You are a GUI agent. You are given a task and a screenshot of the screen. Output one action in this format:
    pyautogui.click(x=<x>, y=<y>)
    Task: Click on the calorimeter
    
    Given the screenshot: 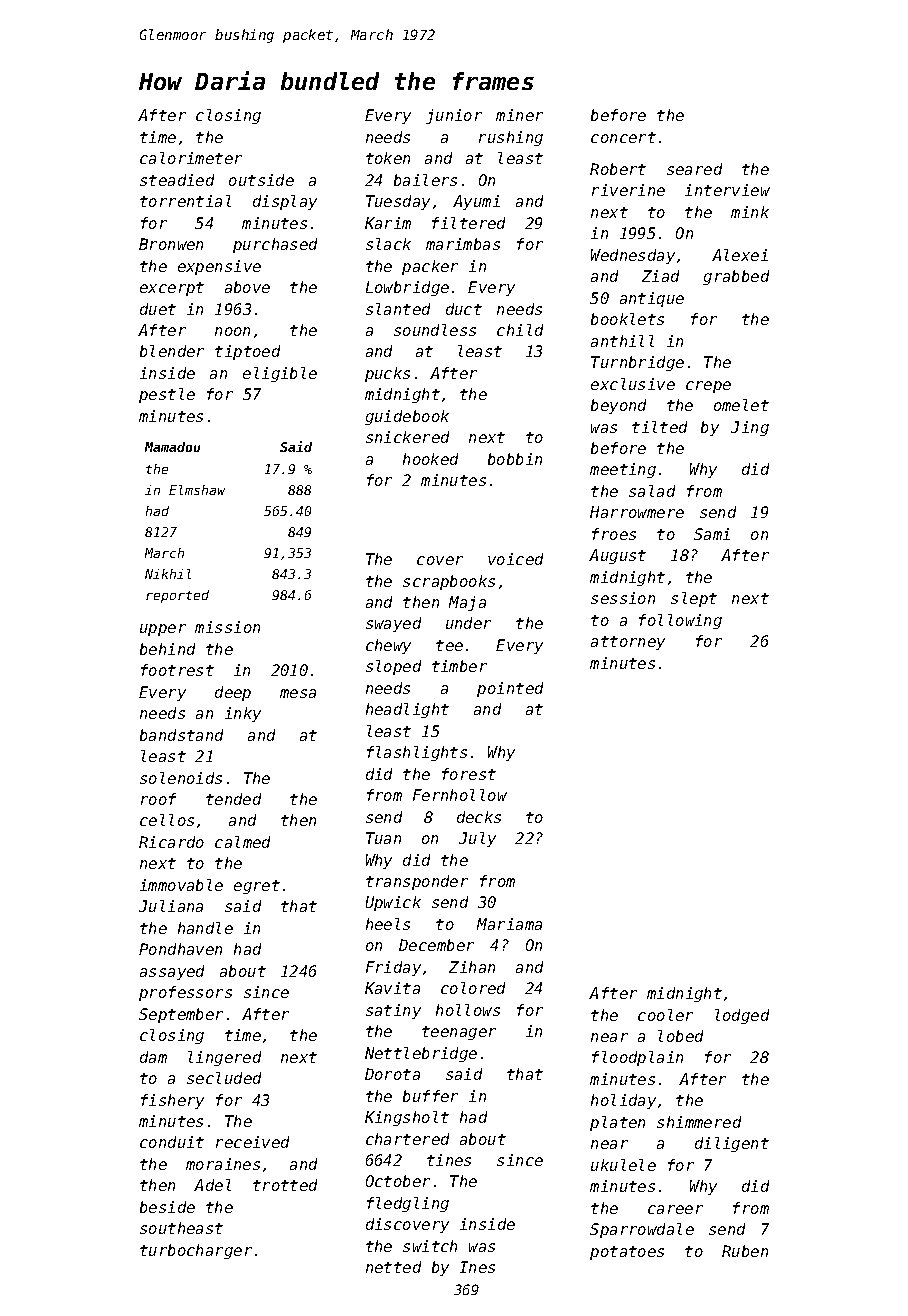 What is the action you would take?
    pyautogui.click(x=191, y=158)
